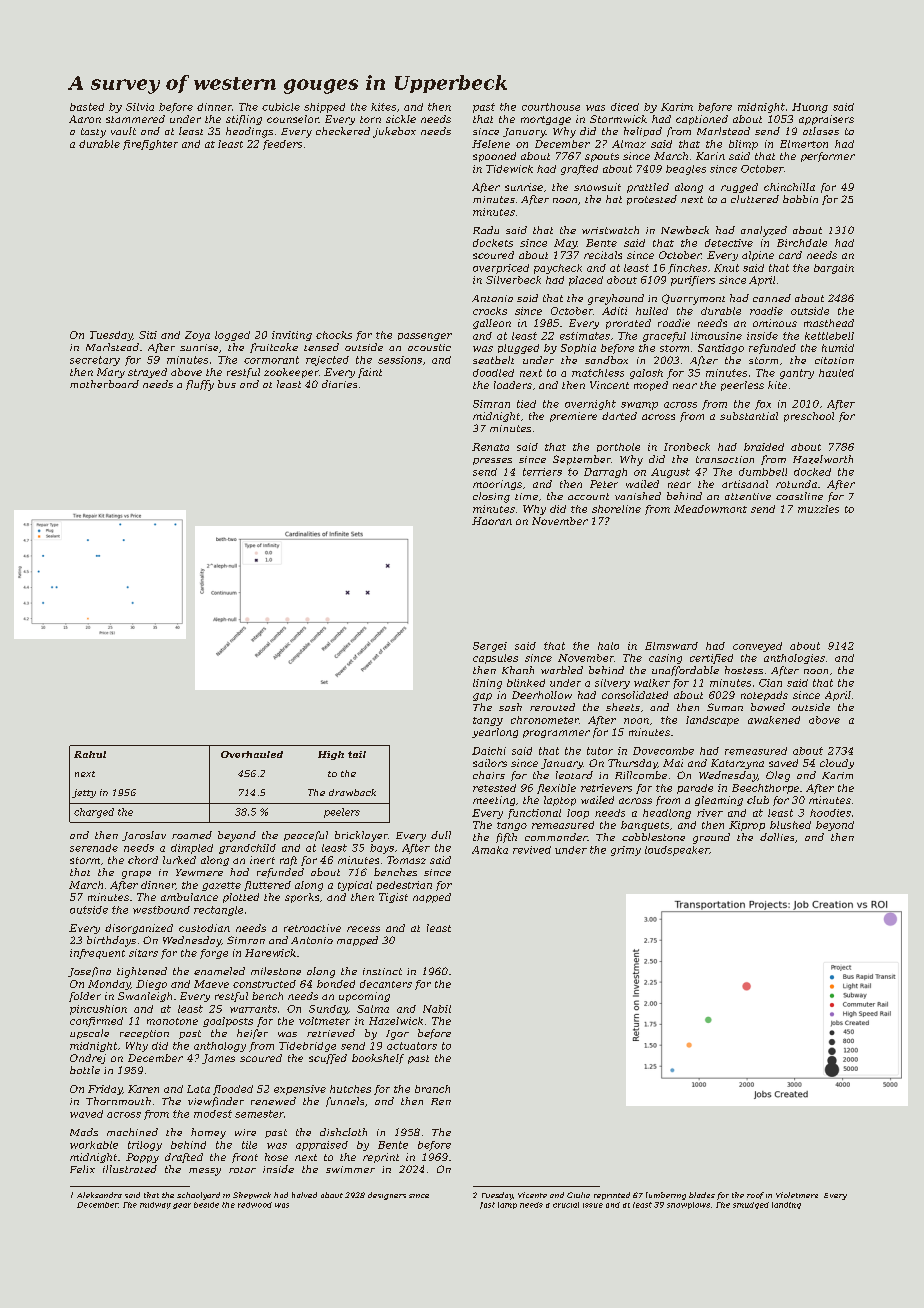 This screenshot has width=924, height=1308. I want to click on fast, so click(487, 1205).
